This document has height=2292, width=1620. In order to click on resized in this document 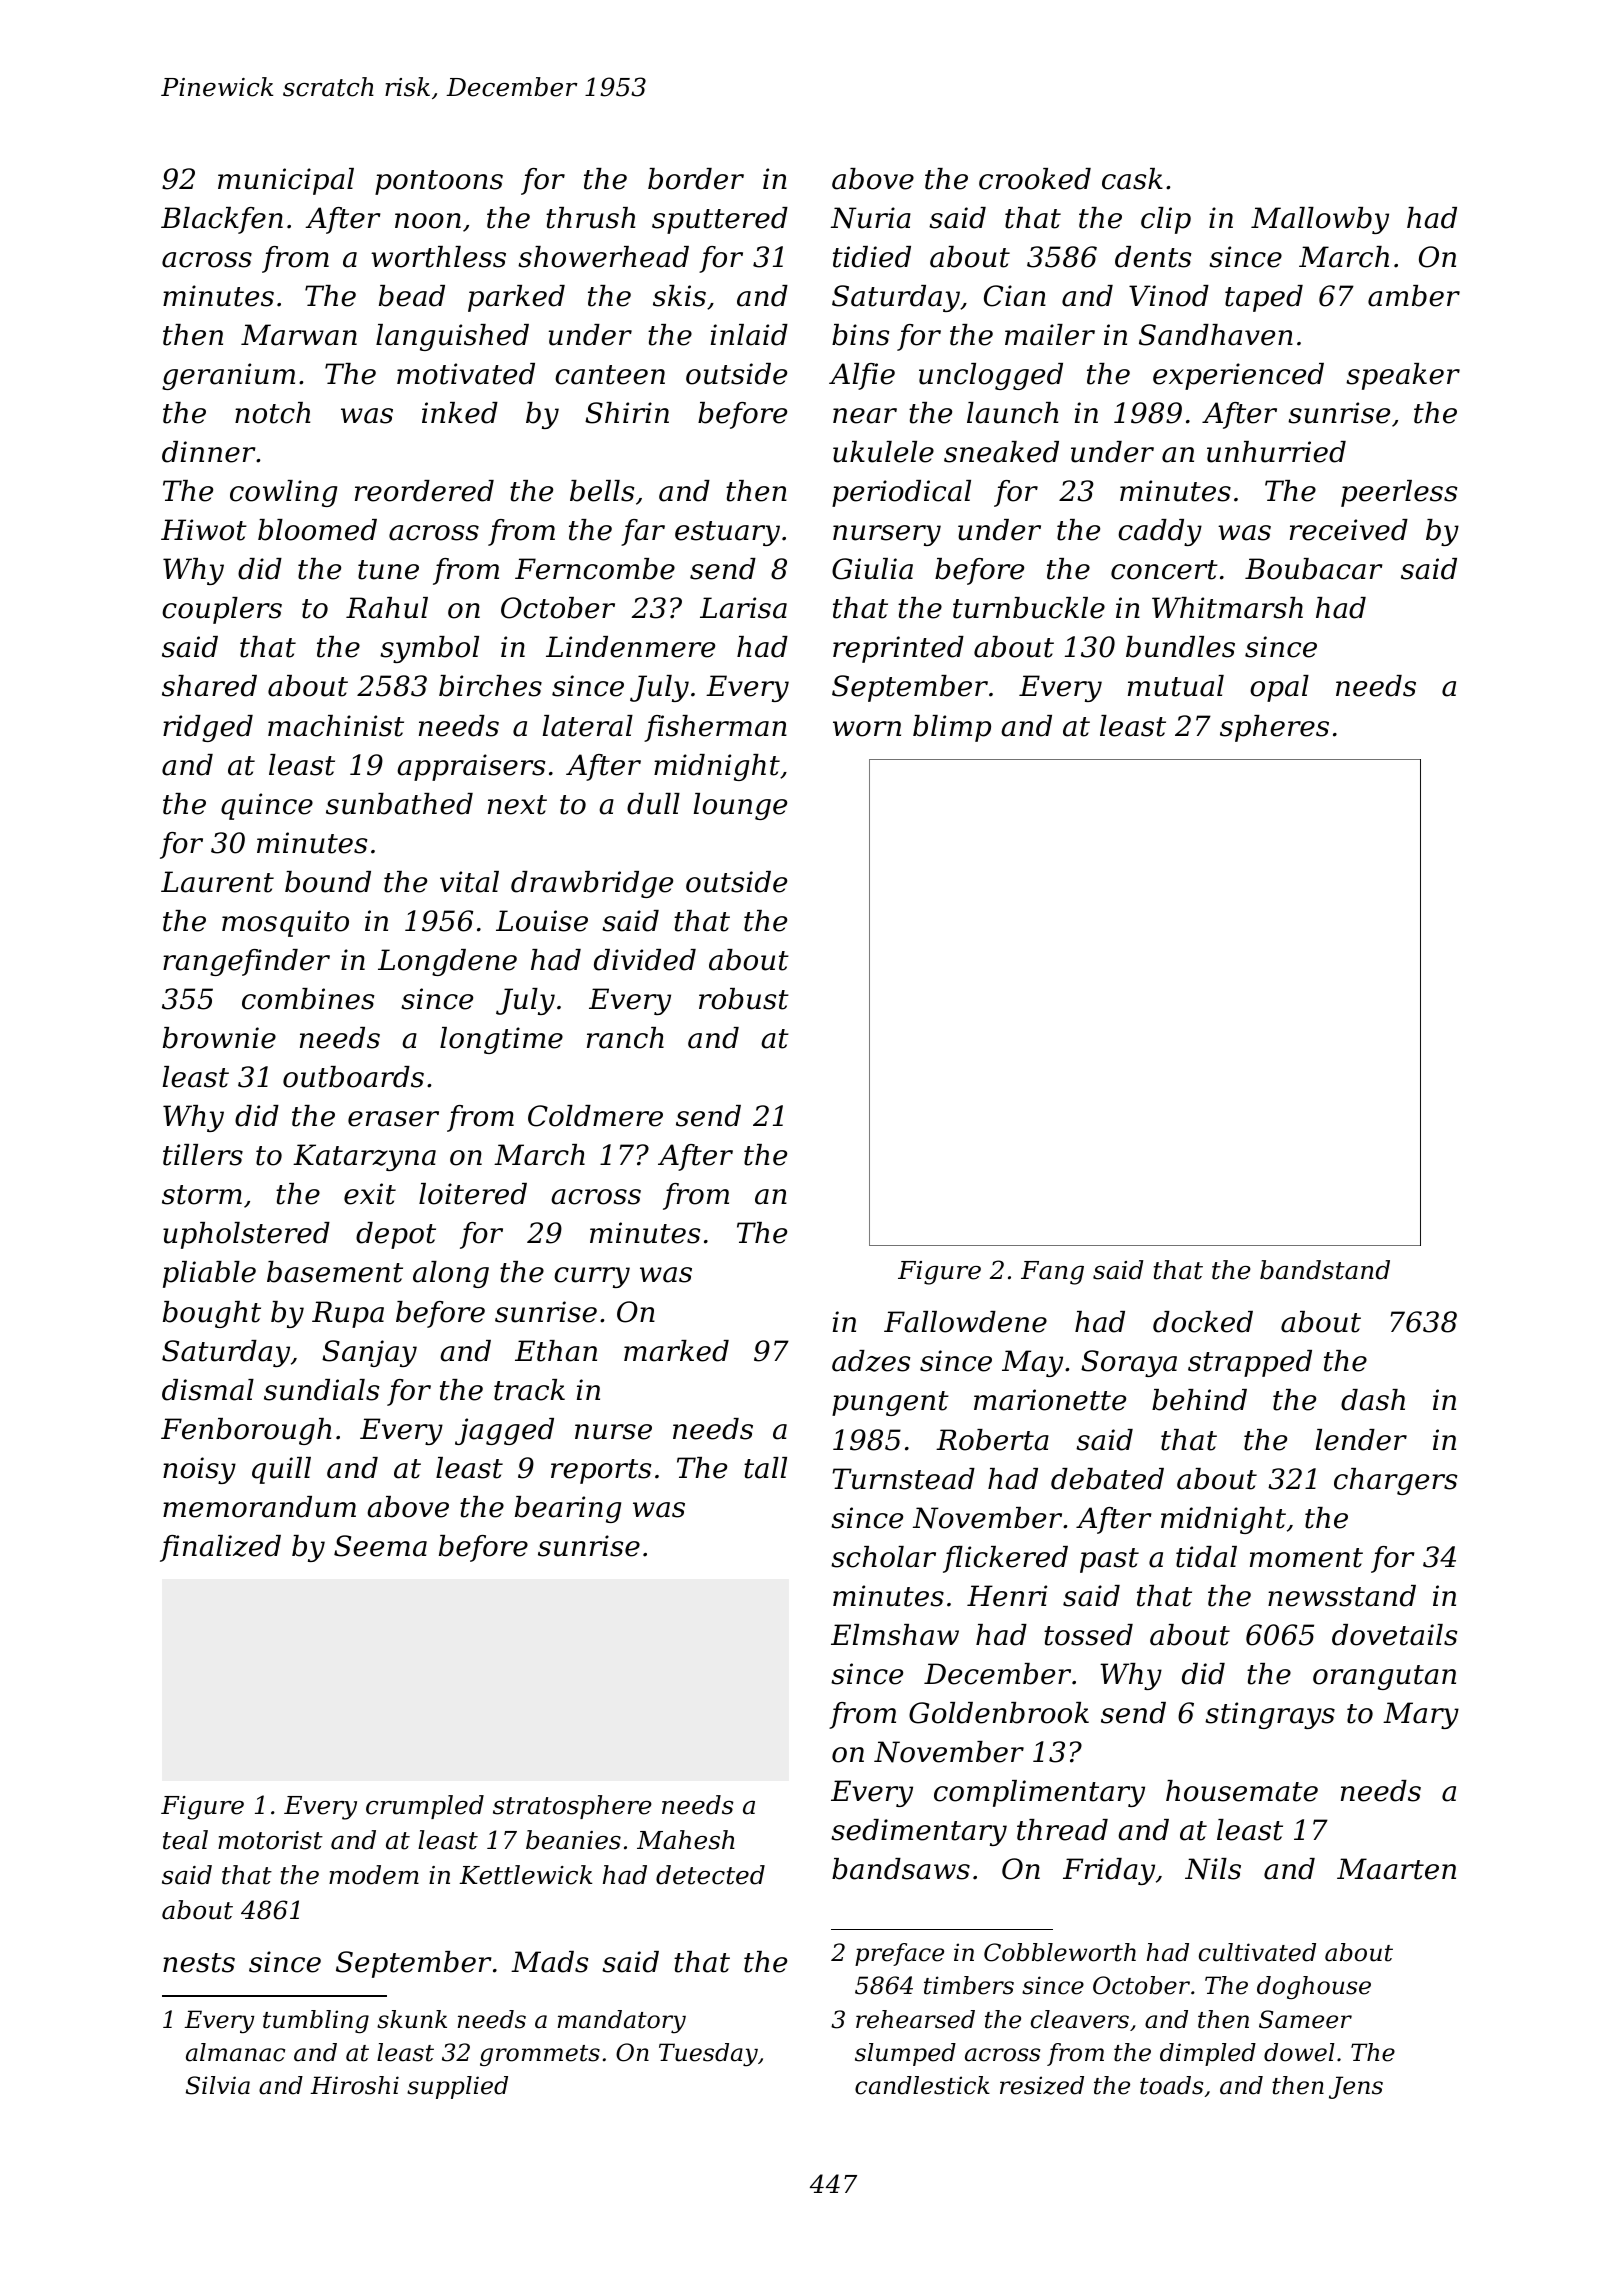, I will do `click(1042, 2085)`.
